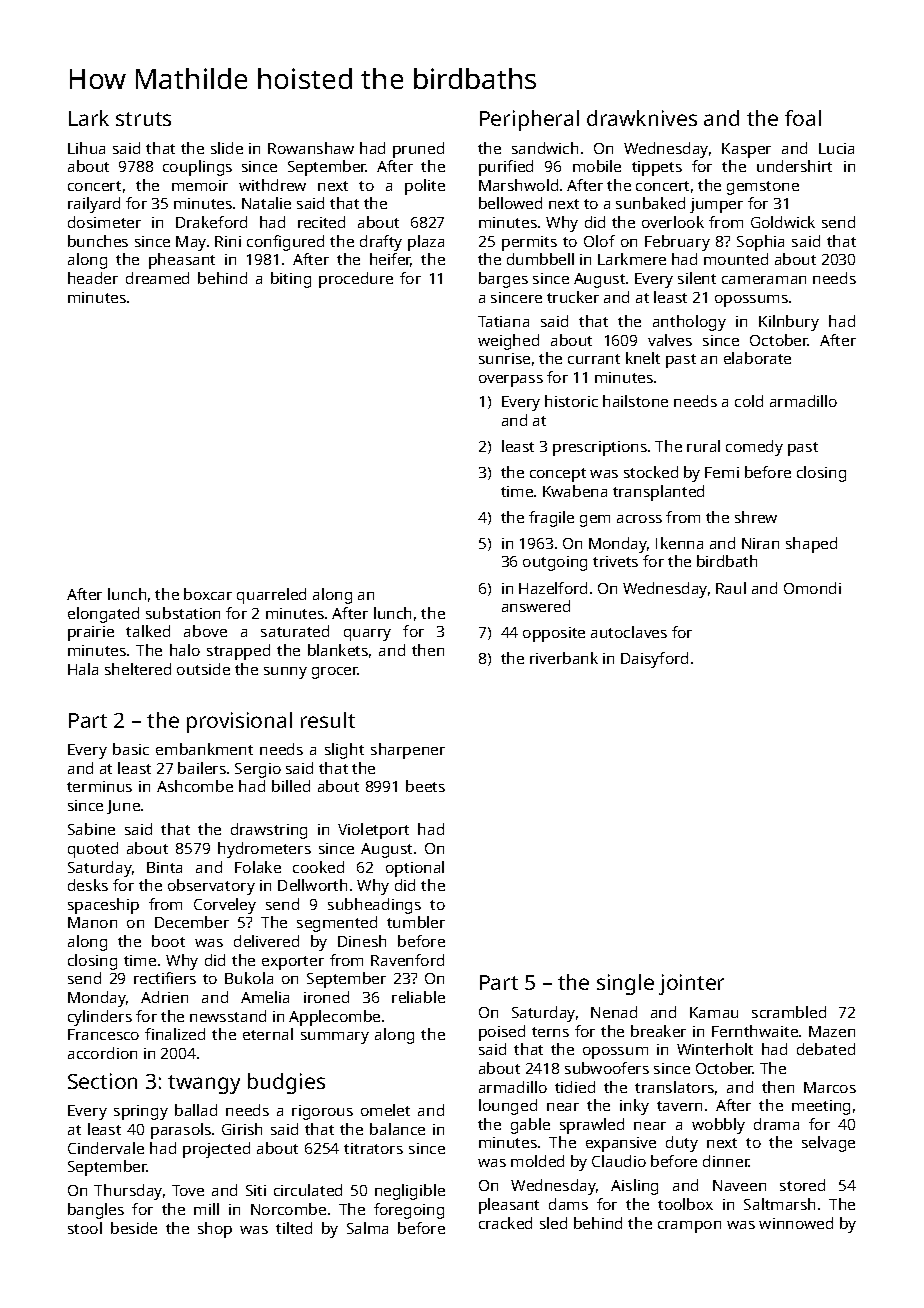 The height and width of the screenshot is (1308, 924). What do you see at coordinates (789, 323) in the screenshot?
I see `Kilnbury` at bounding box center [789, 323].
